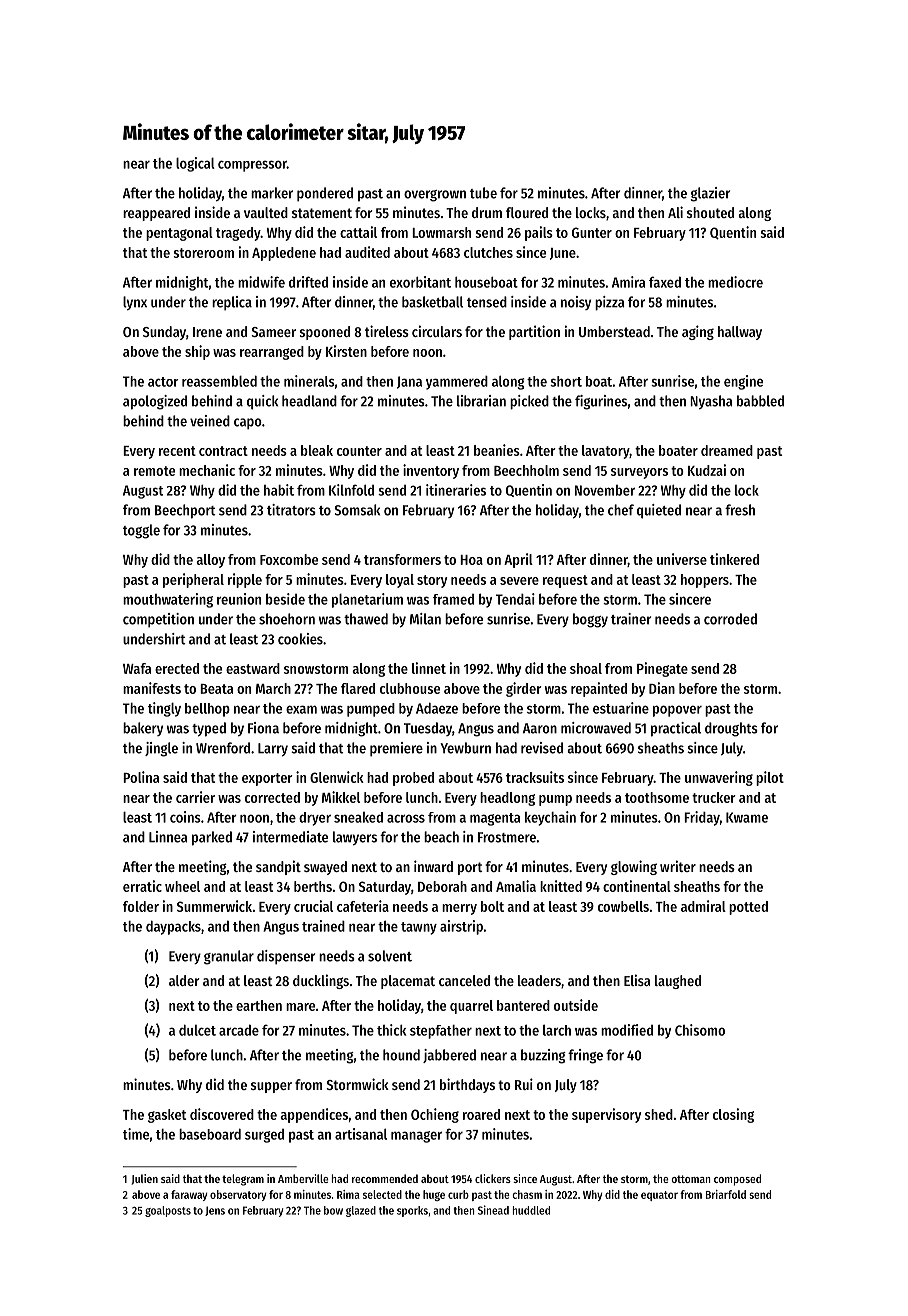  What do you see at coordinates (735, 282) in the screenshot?
I see `mediocre` at bounding box center [735, 282].
